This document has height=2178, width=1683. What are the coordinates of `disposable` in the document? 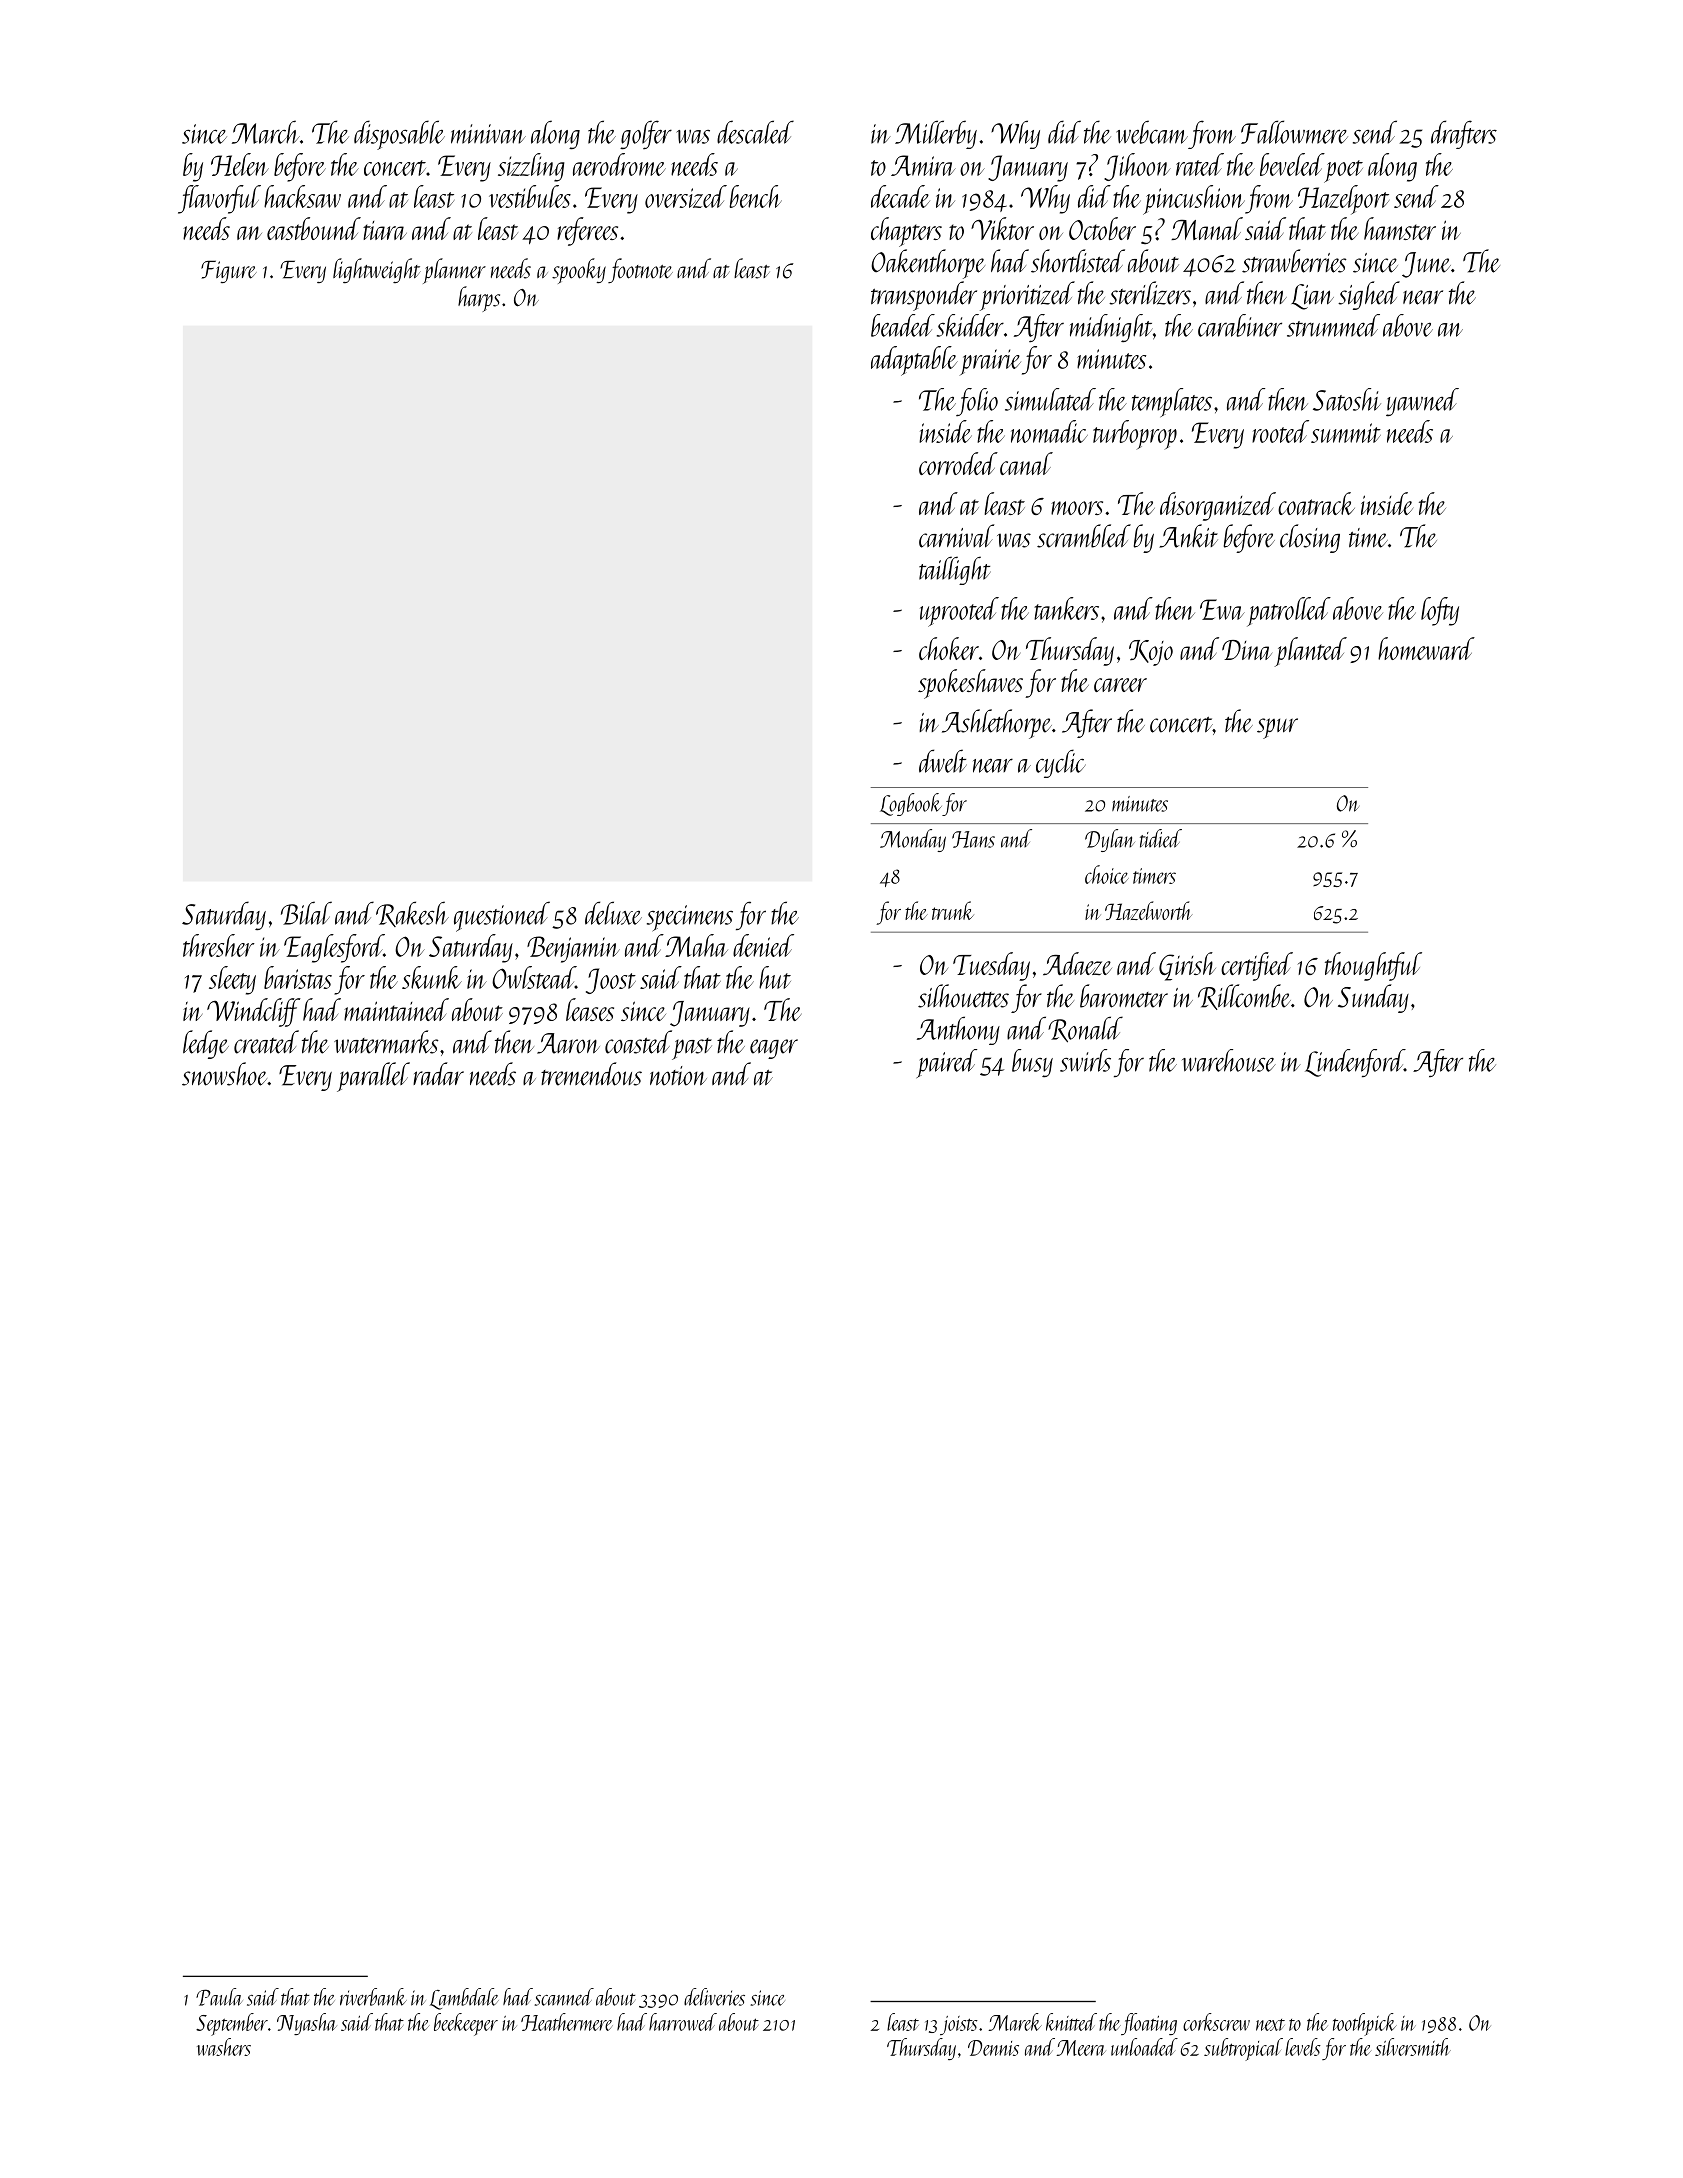 It's located at (399, 135).
